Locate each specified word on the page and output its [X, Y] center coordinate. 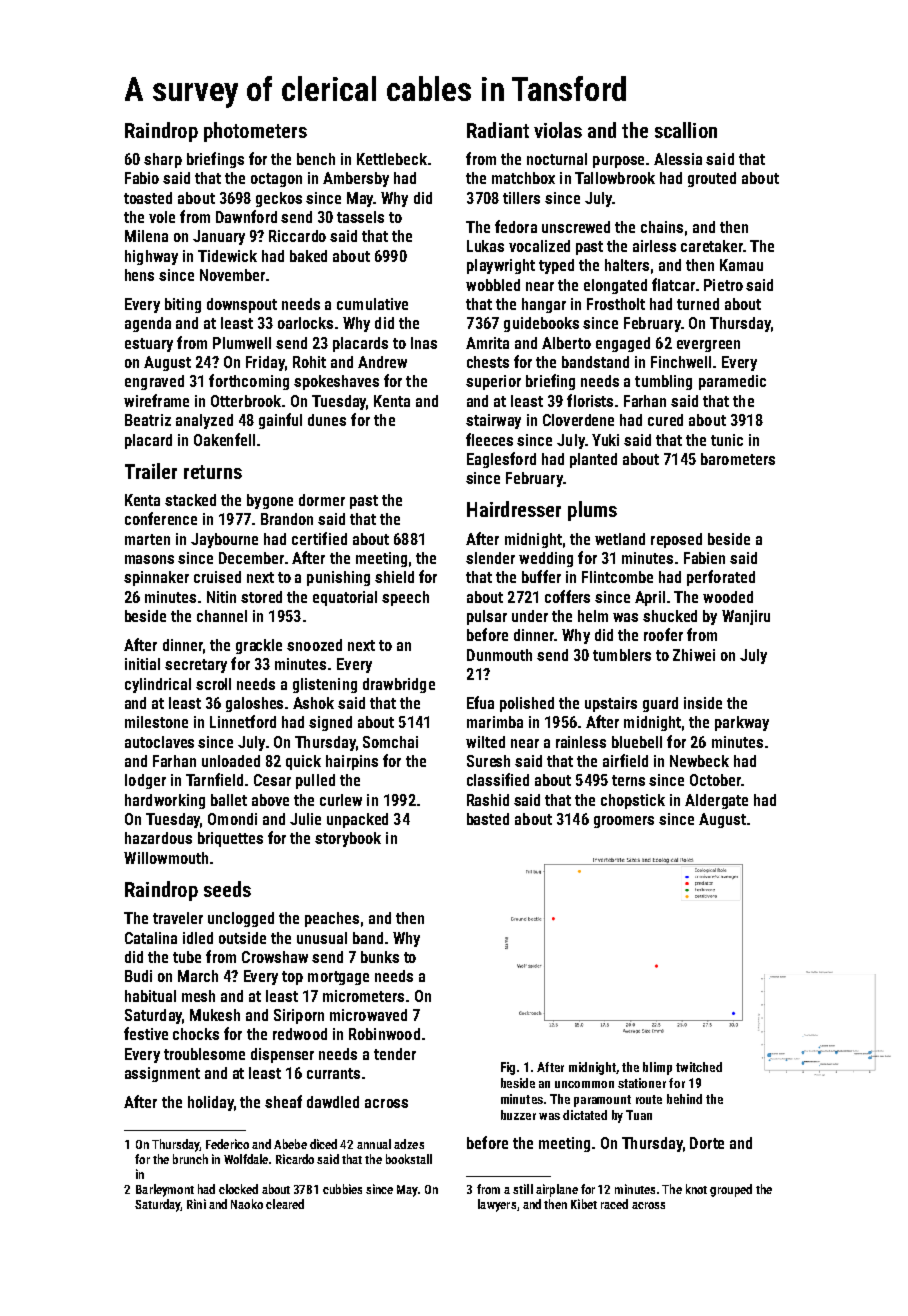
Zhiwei [694, 655]
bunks [380, 957]
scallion [686, 130]
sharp [163, 160]
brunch [190, 1159]
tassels [360, 217]
